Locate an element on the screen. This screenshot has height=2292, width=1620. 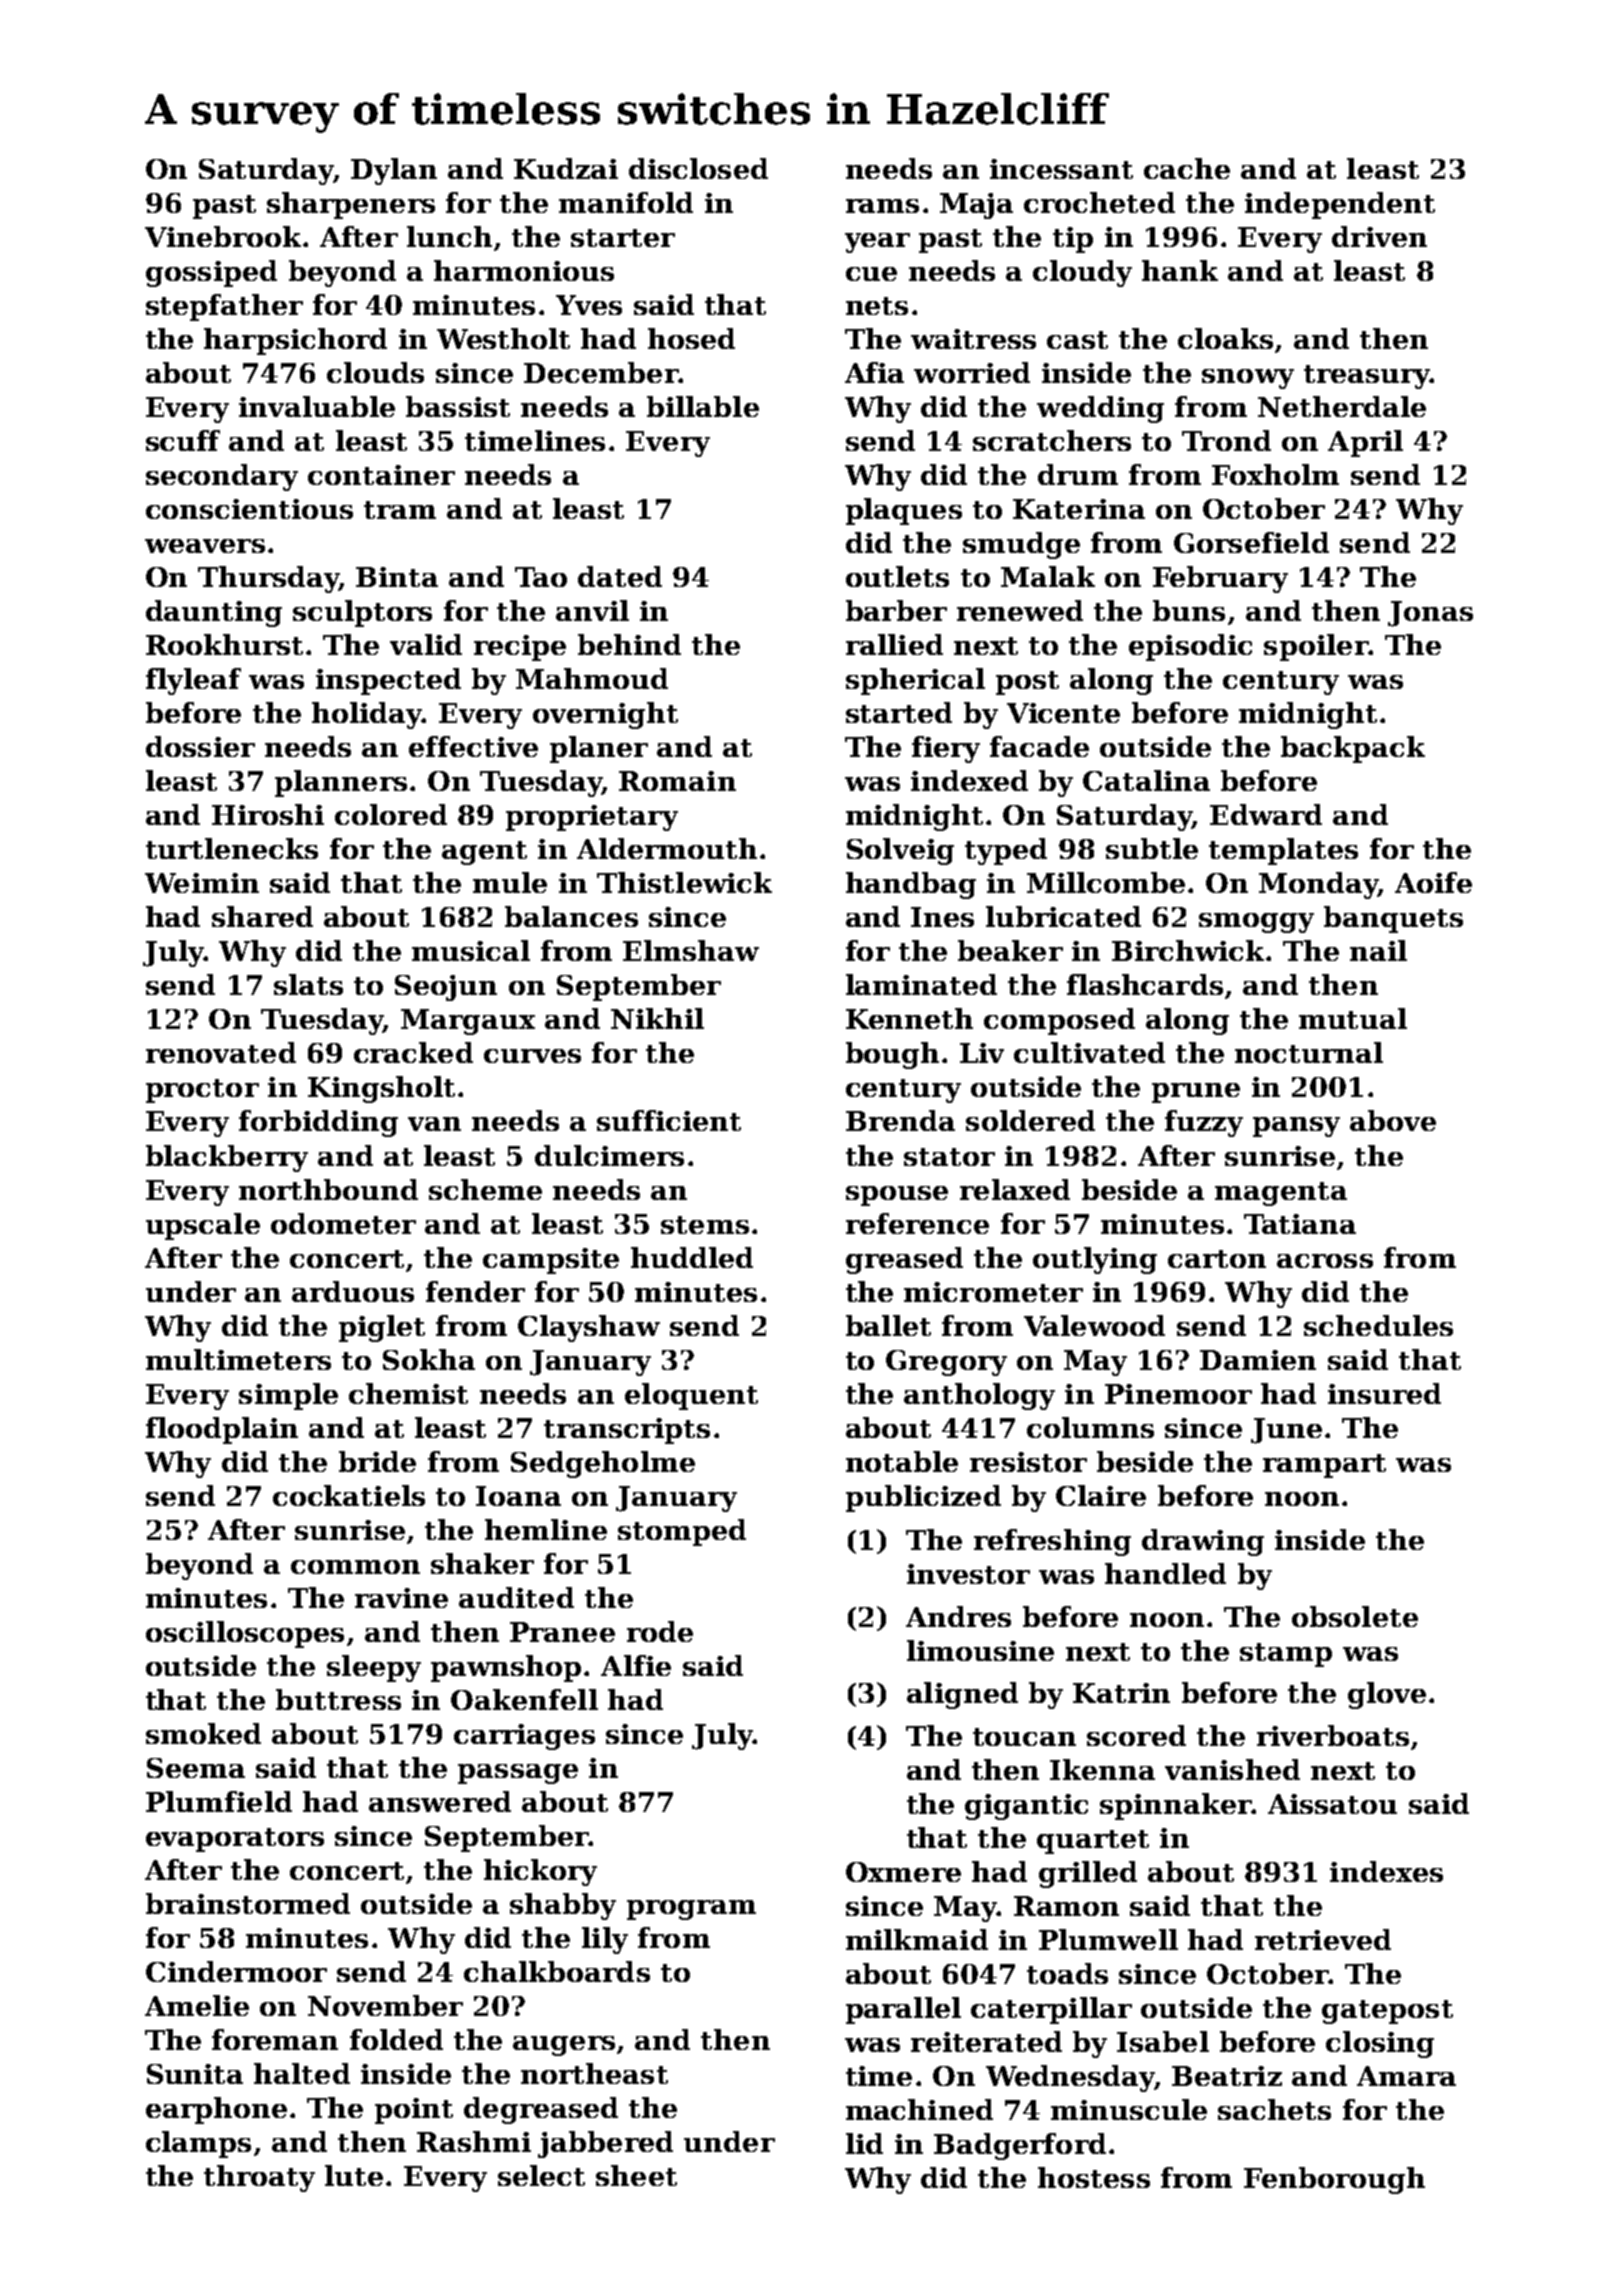
hickory is located at coordinates (540, 1872).
